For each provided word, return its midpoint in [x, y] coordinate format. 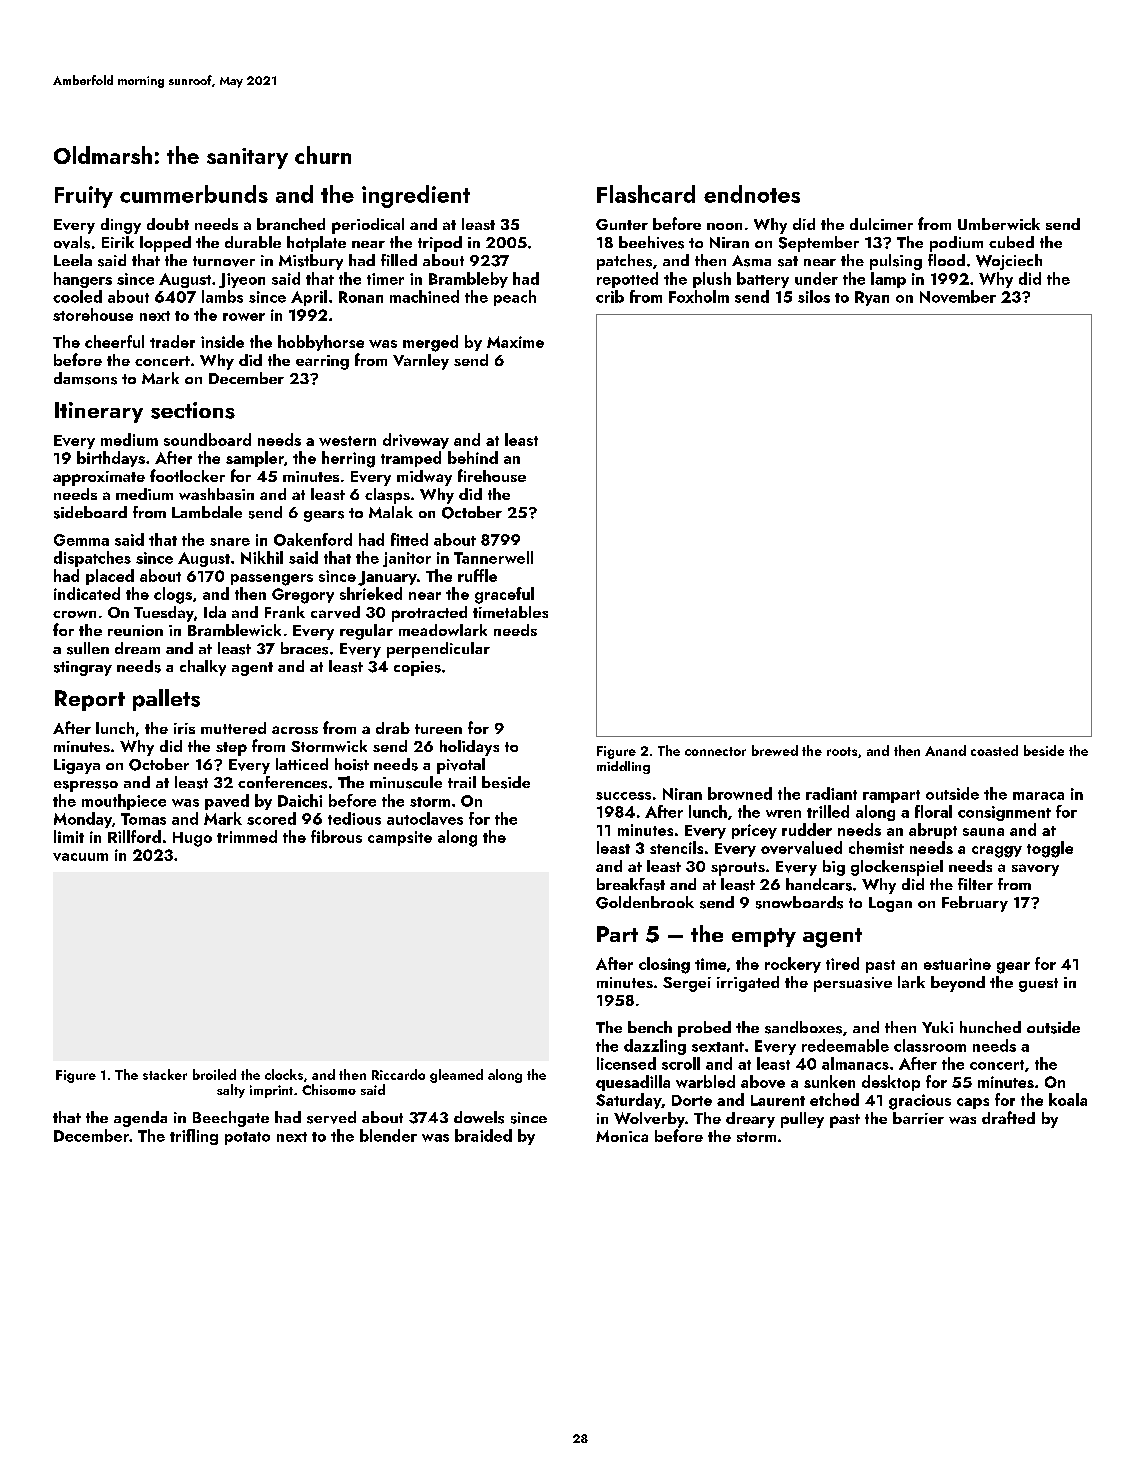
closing [664, 965]
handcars [819, 884]
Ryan [872, 298]
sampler [255, 459]
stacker [165, 1074]
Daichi [300, 800]
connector [715, 751]
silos [814, 296]
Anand [945, 750]
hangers [83, 280]
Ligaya [77, 766]
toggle [1050, 849]
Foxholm [699, 296]
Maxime [515, 342]
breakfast [631, 884]
